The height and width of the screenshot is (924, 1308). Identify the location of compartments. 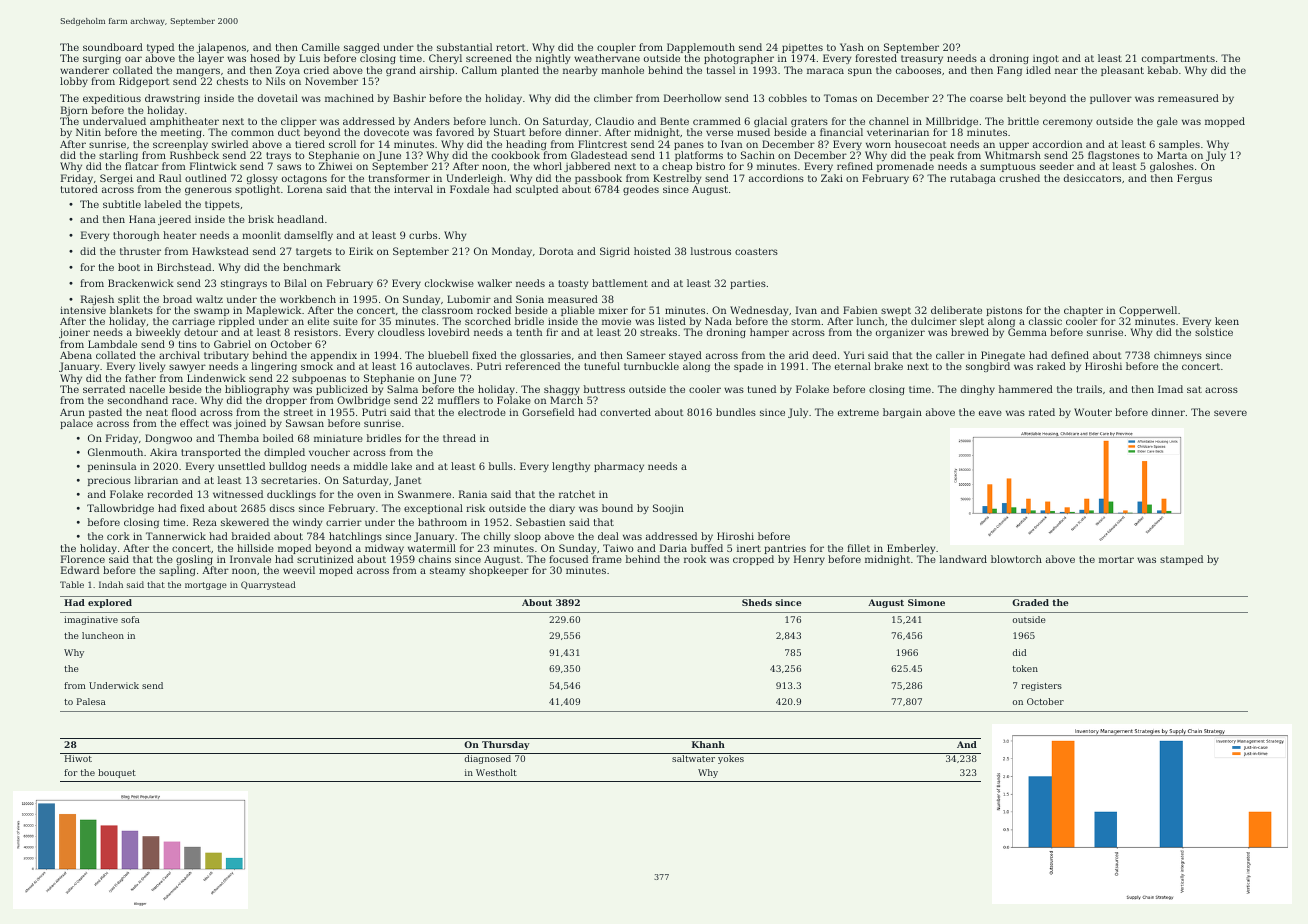
(1178, 59).
